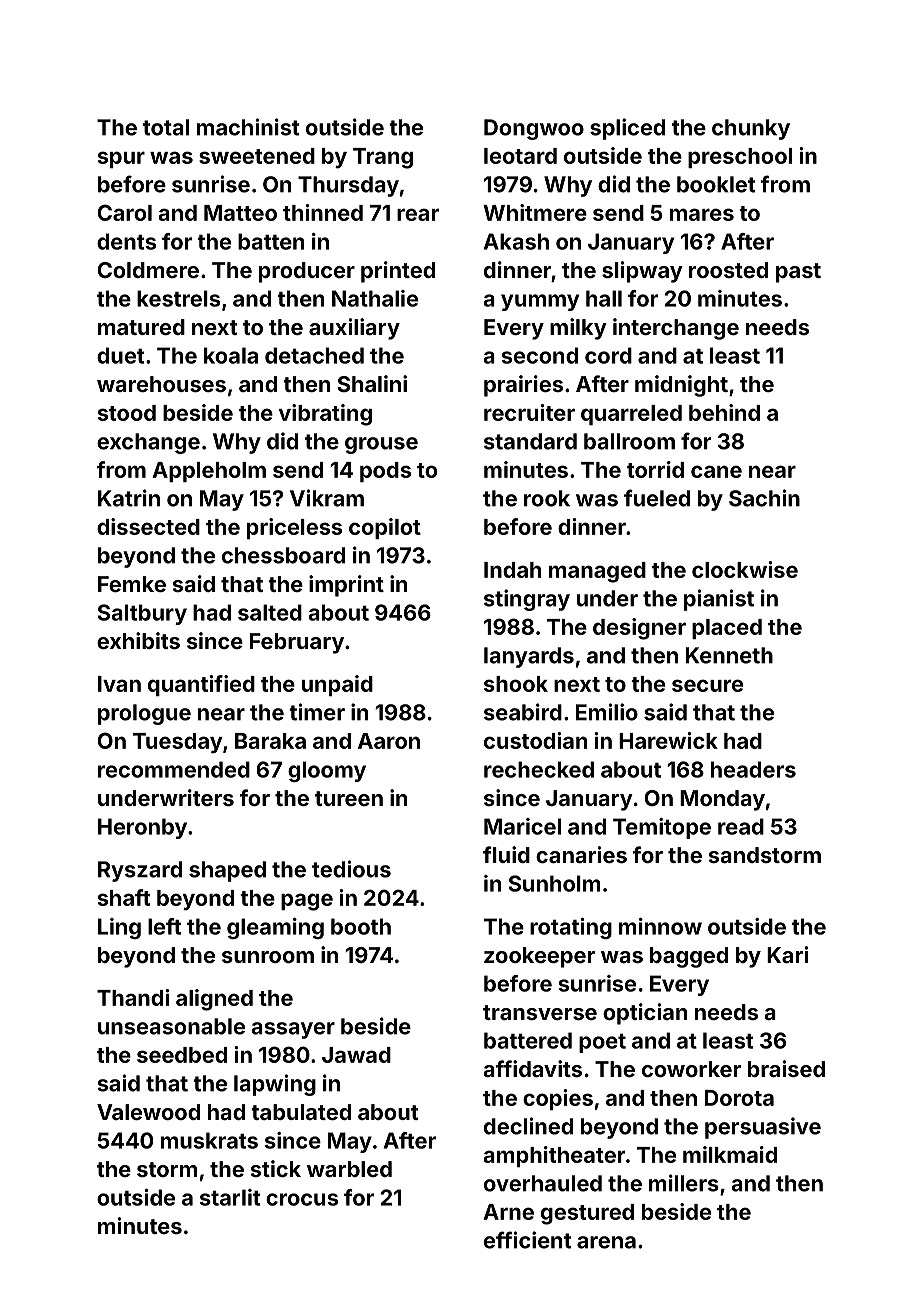 This screenshot has width=924, height=1314. I want to click on bagged, so click(689, 957).
